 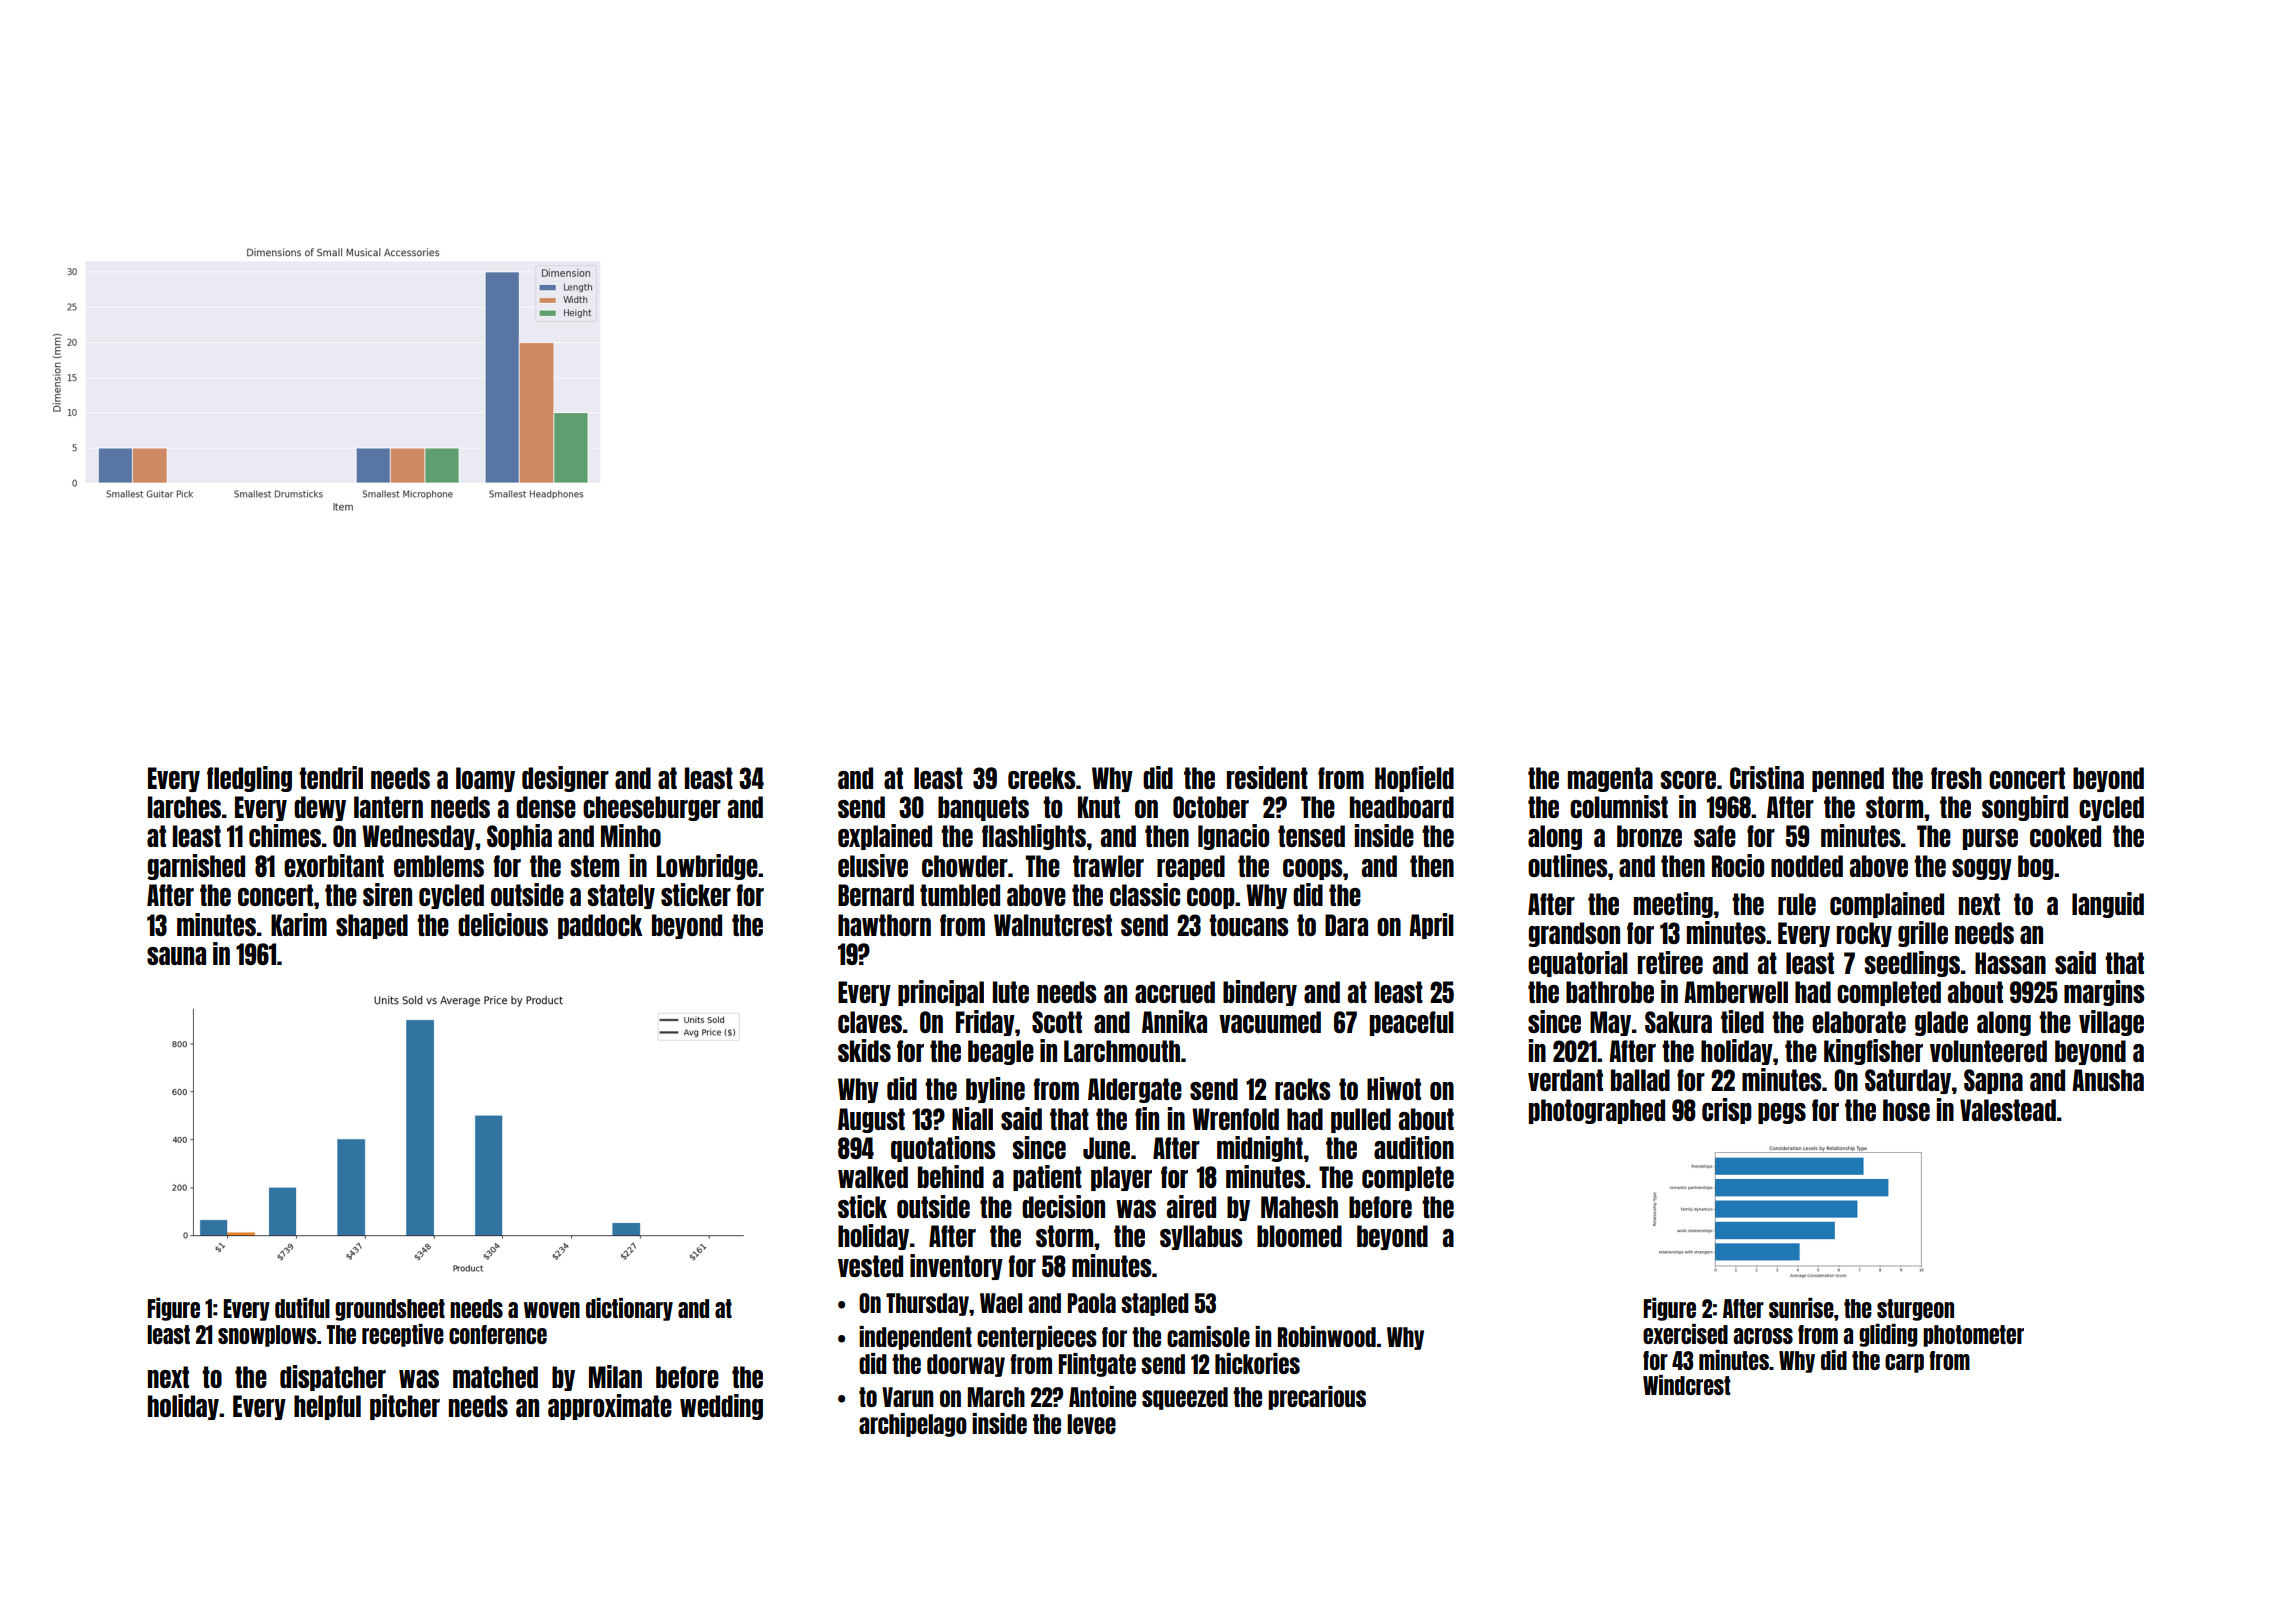 I want to click on fledgling, so click(x=249, y=779).
